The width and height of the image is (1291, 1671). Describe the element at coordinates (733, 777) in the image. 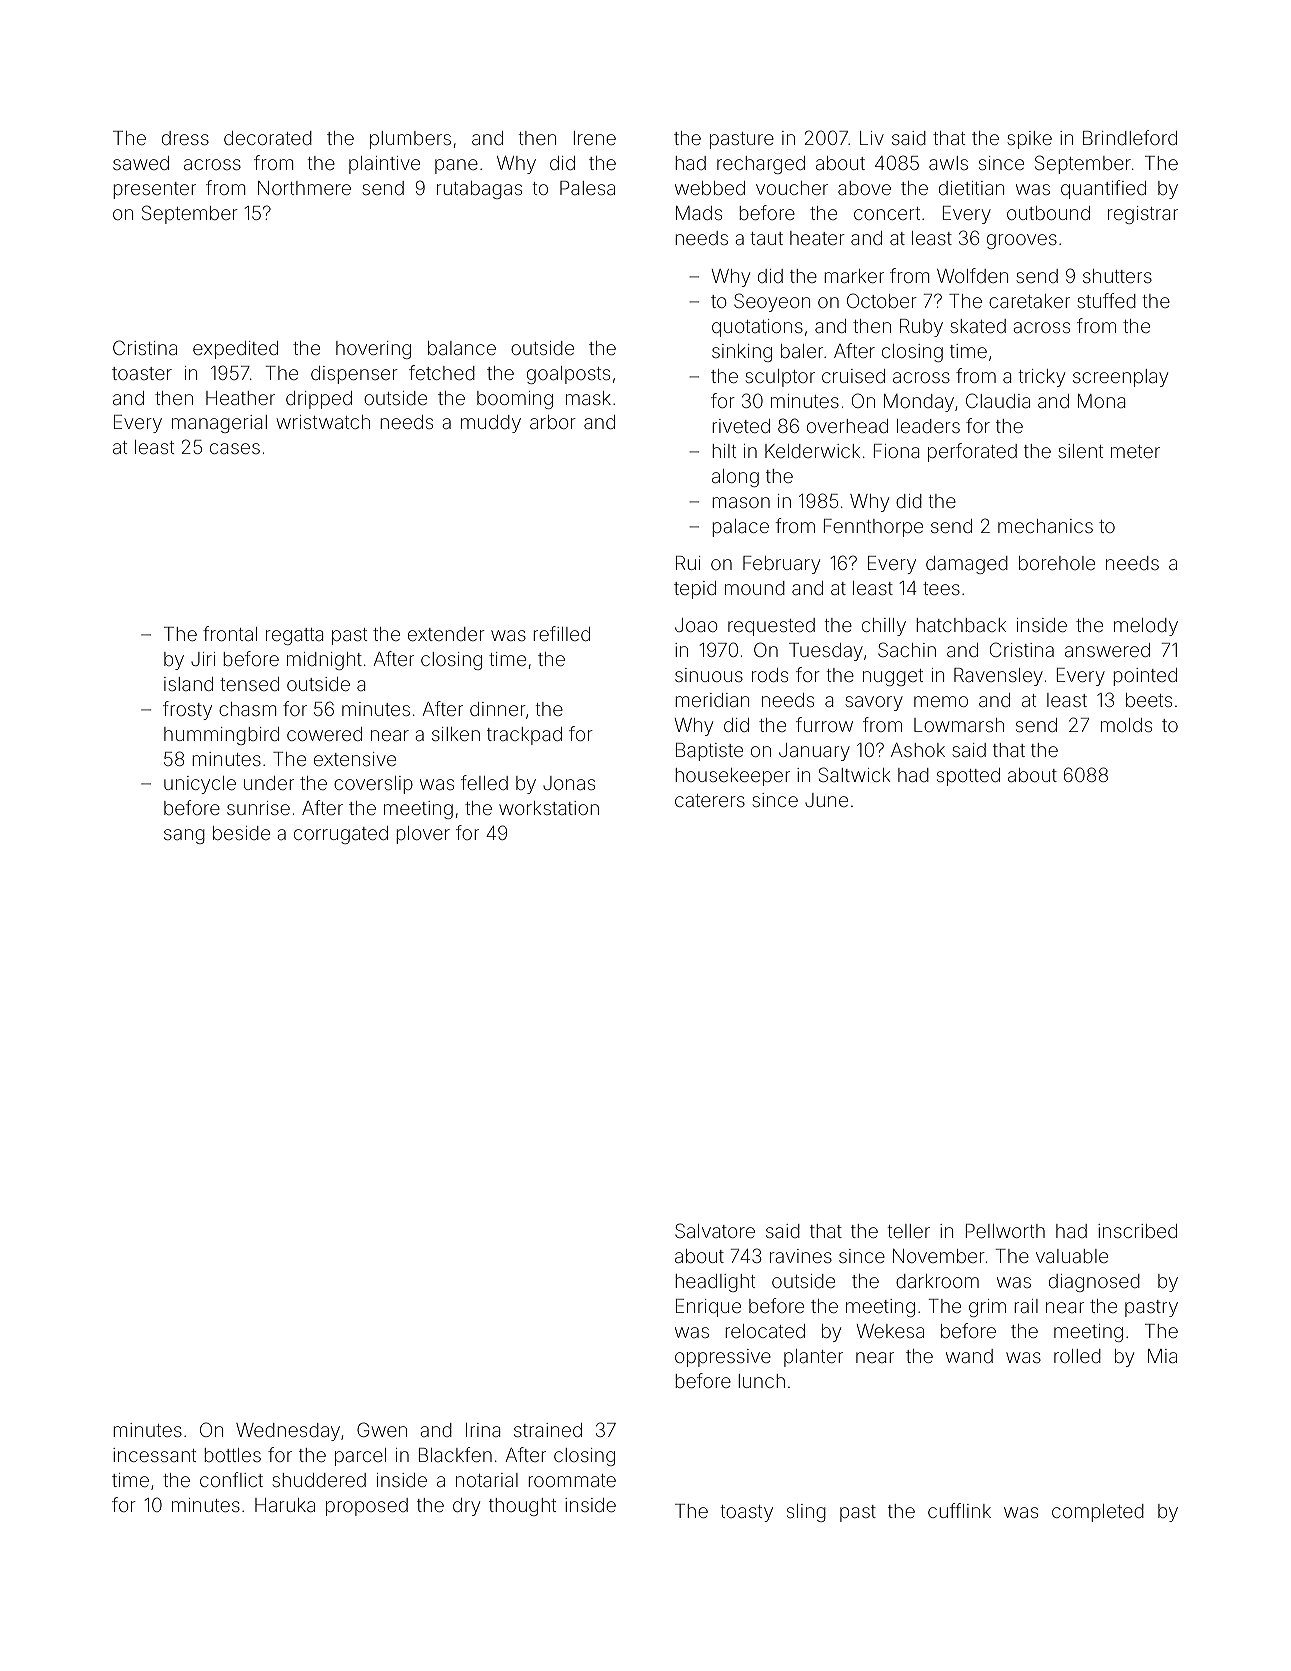

I see `housekeeper` at that location.
